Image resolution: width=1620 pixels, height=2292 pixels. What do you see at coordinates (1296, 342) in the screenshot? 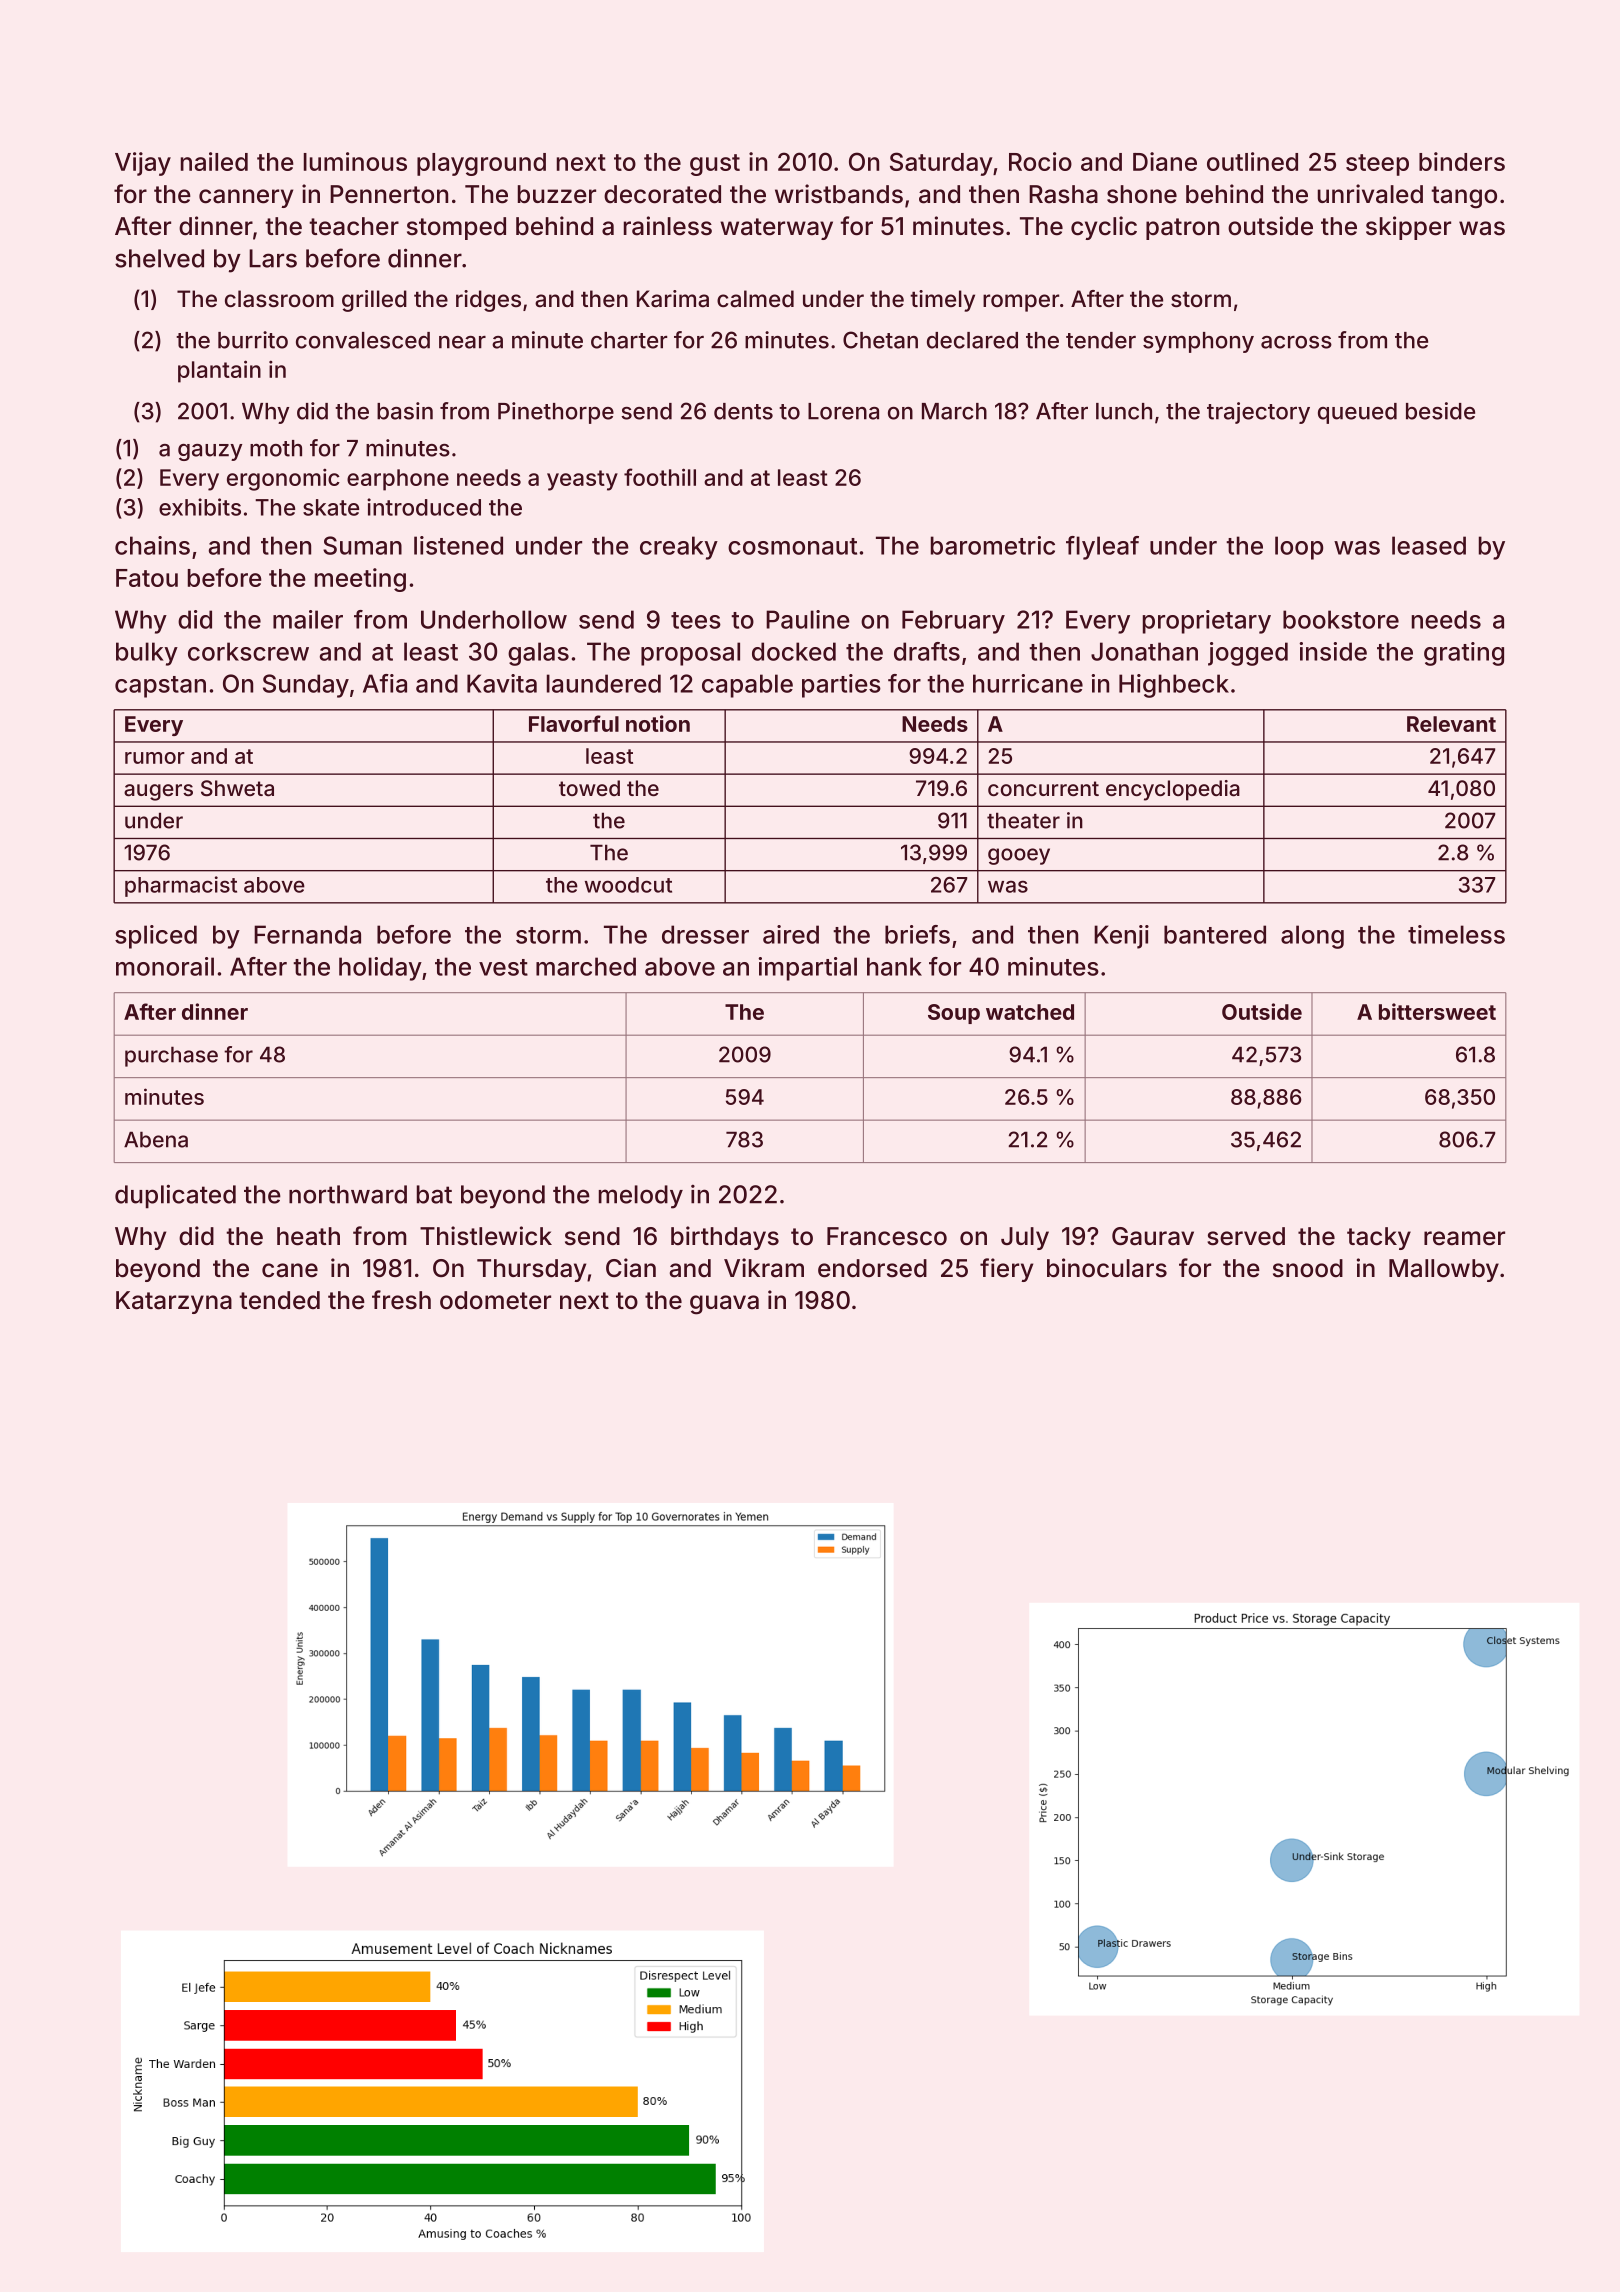
I see `across` at bounding box center [1296, 342].
